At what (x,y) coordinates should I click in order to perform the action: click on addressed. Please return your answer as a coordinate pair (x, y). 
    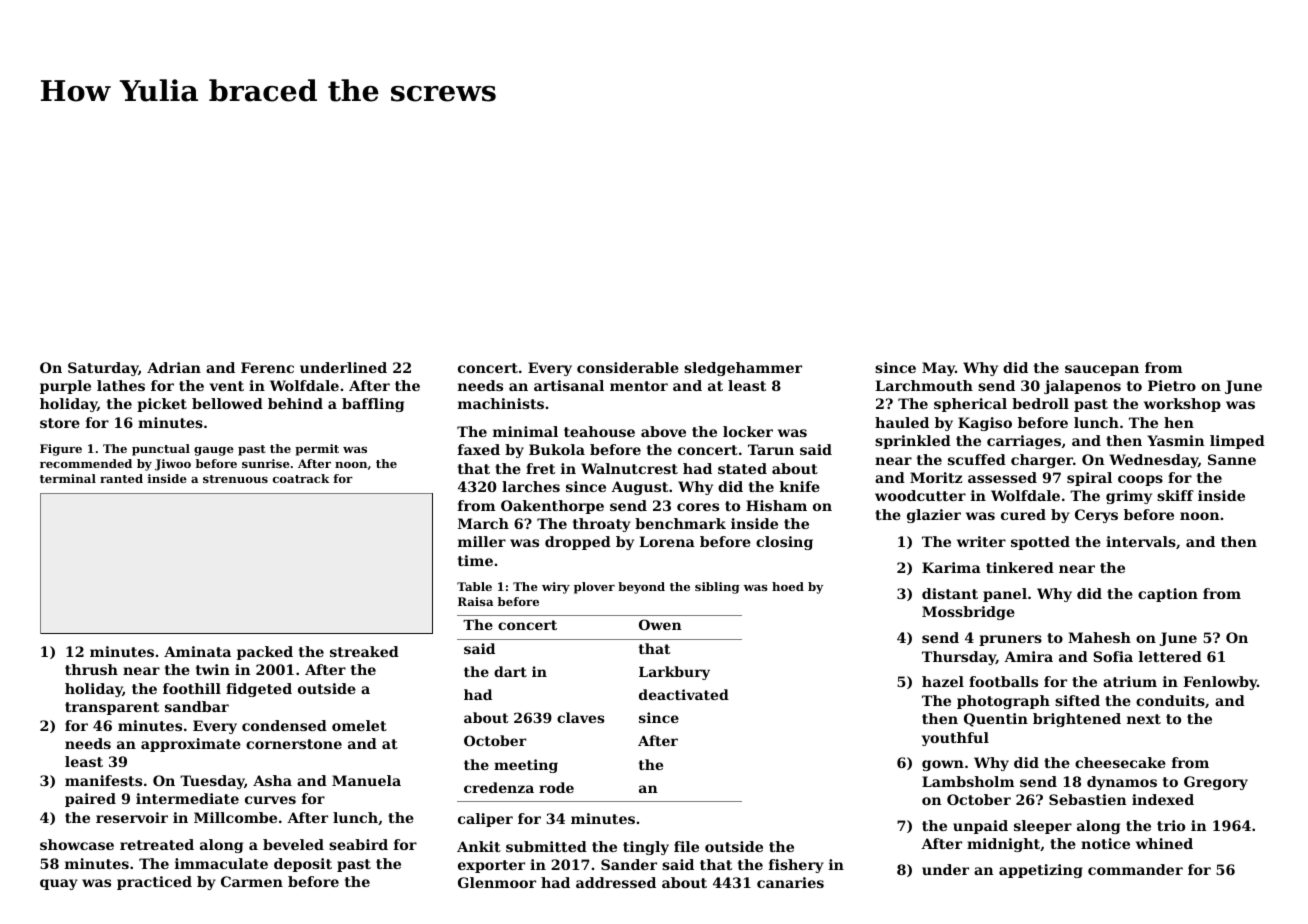
    Looking at the image, I should click on (616, 882).
